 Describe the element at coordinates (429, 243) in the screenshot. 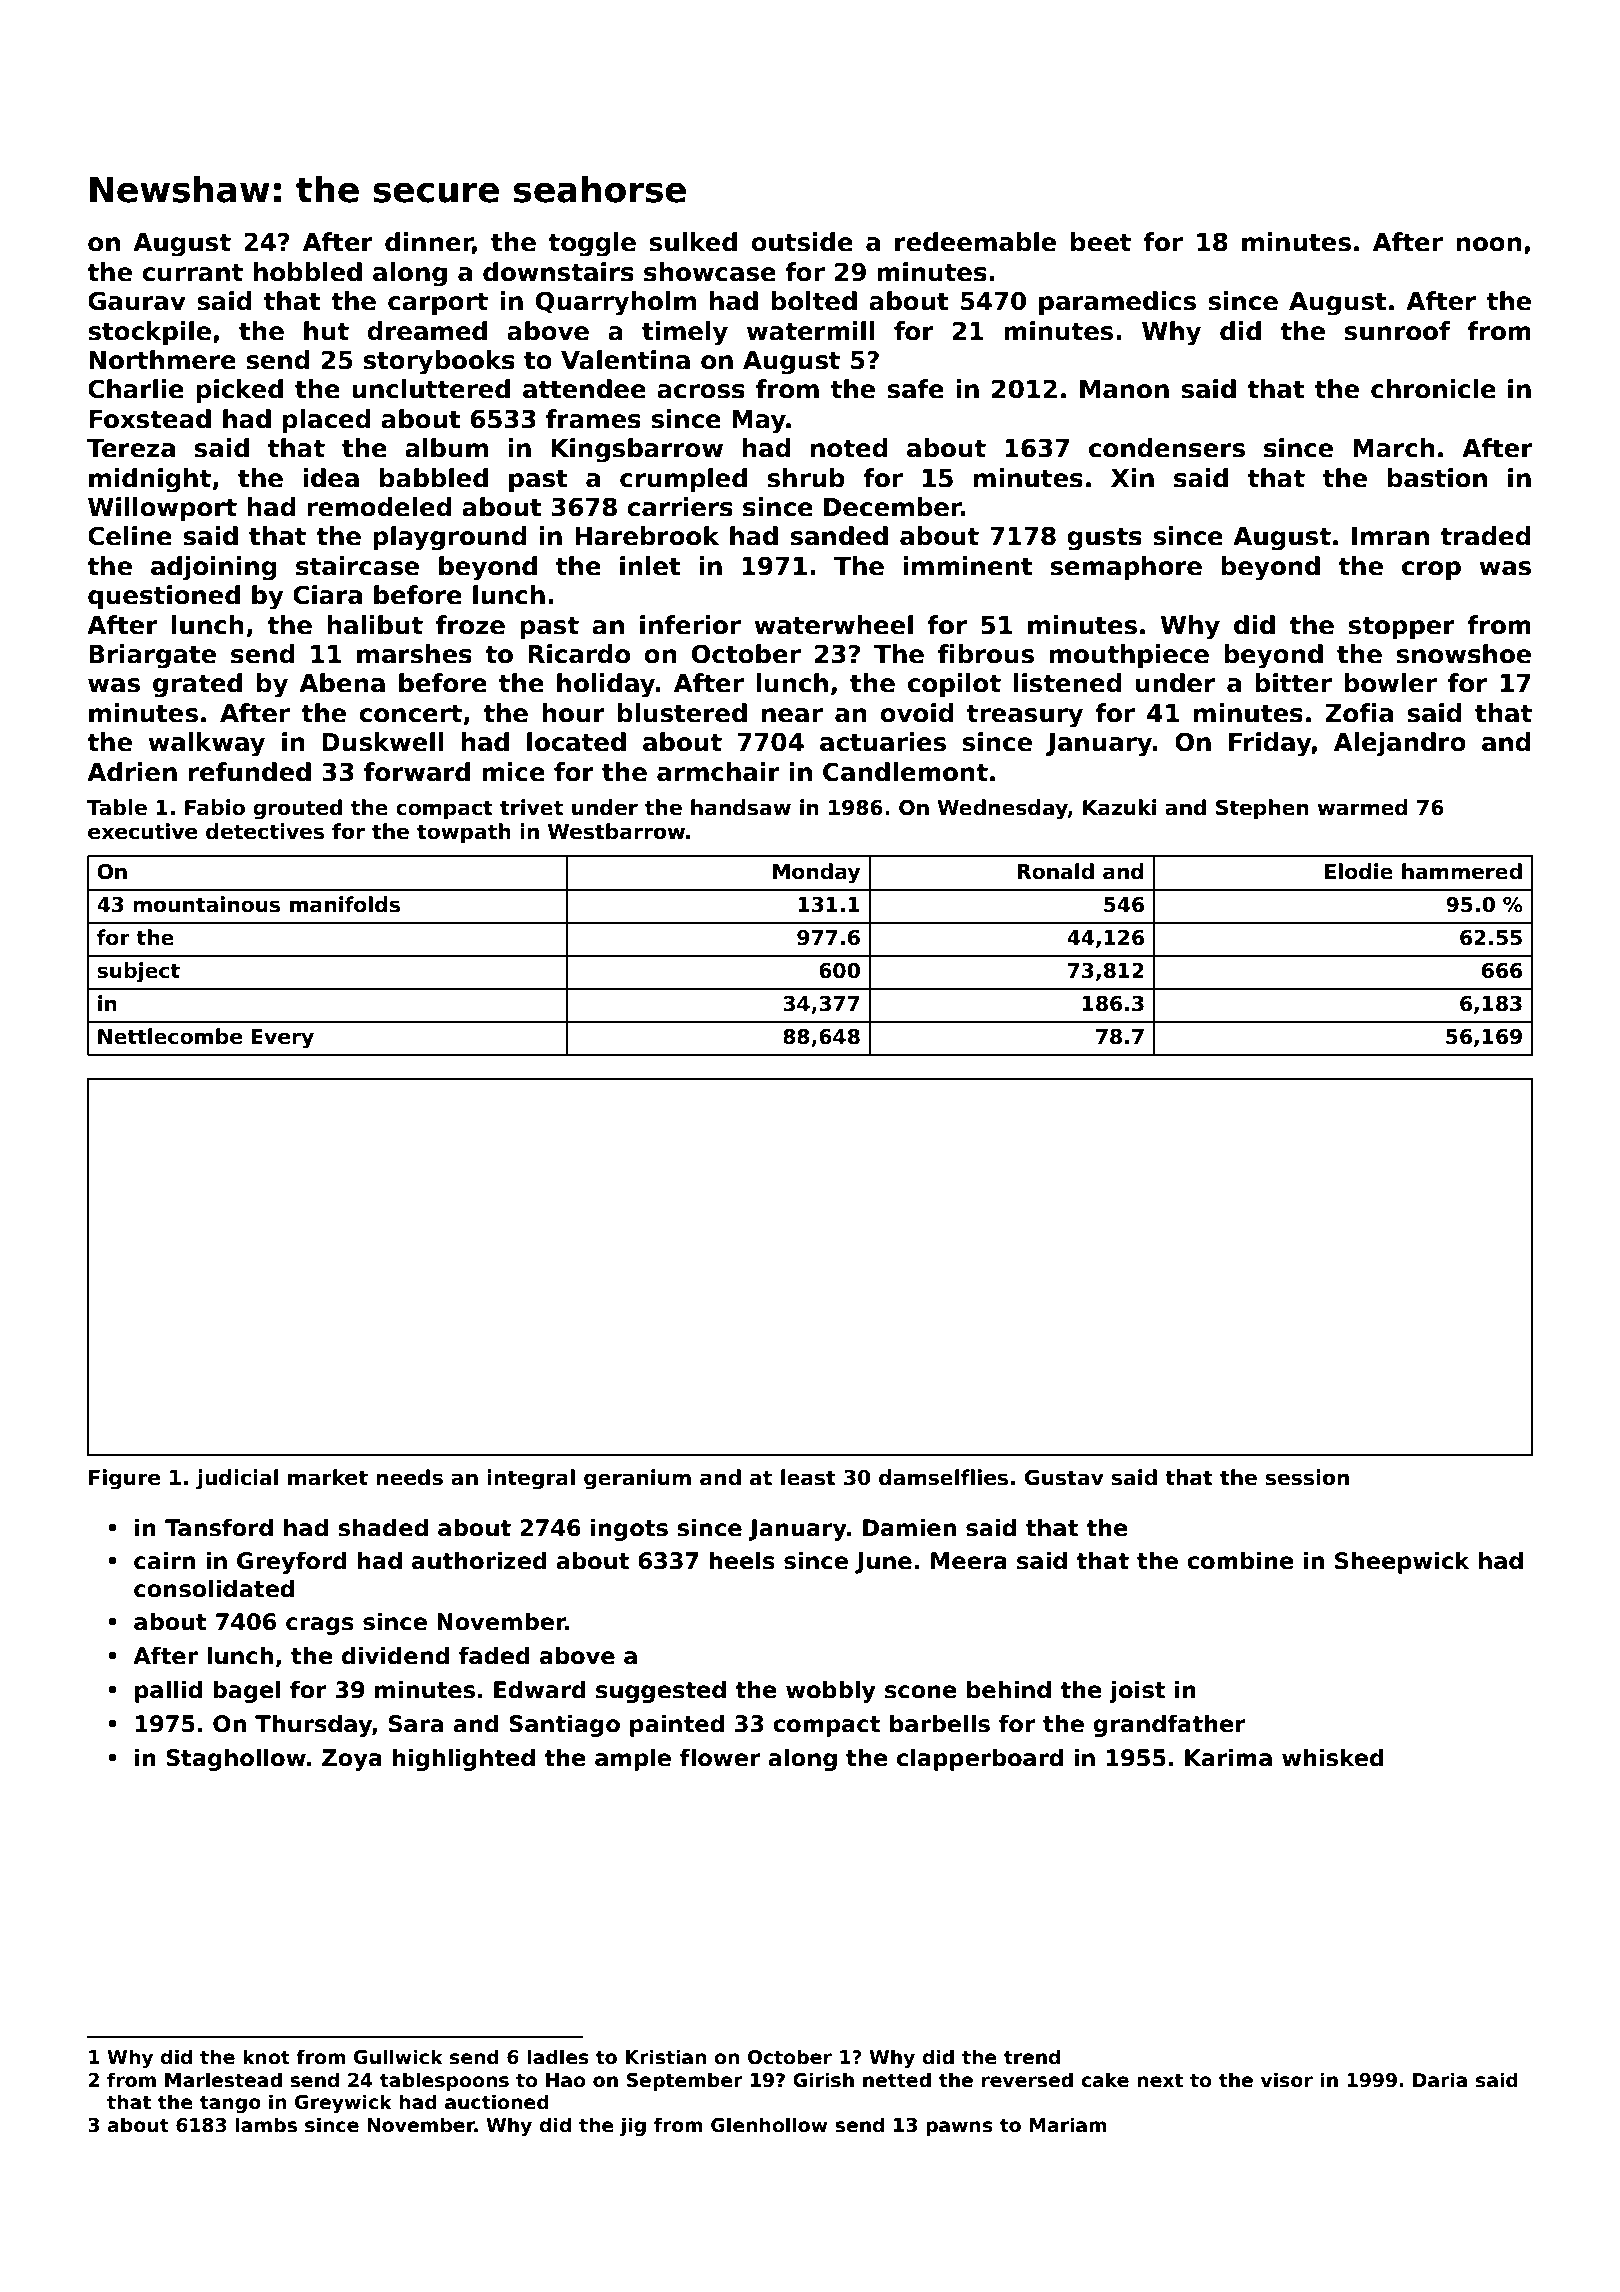

I see `dinner` at that location.
